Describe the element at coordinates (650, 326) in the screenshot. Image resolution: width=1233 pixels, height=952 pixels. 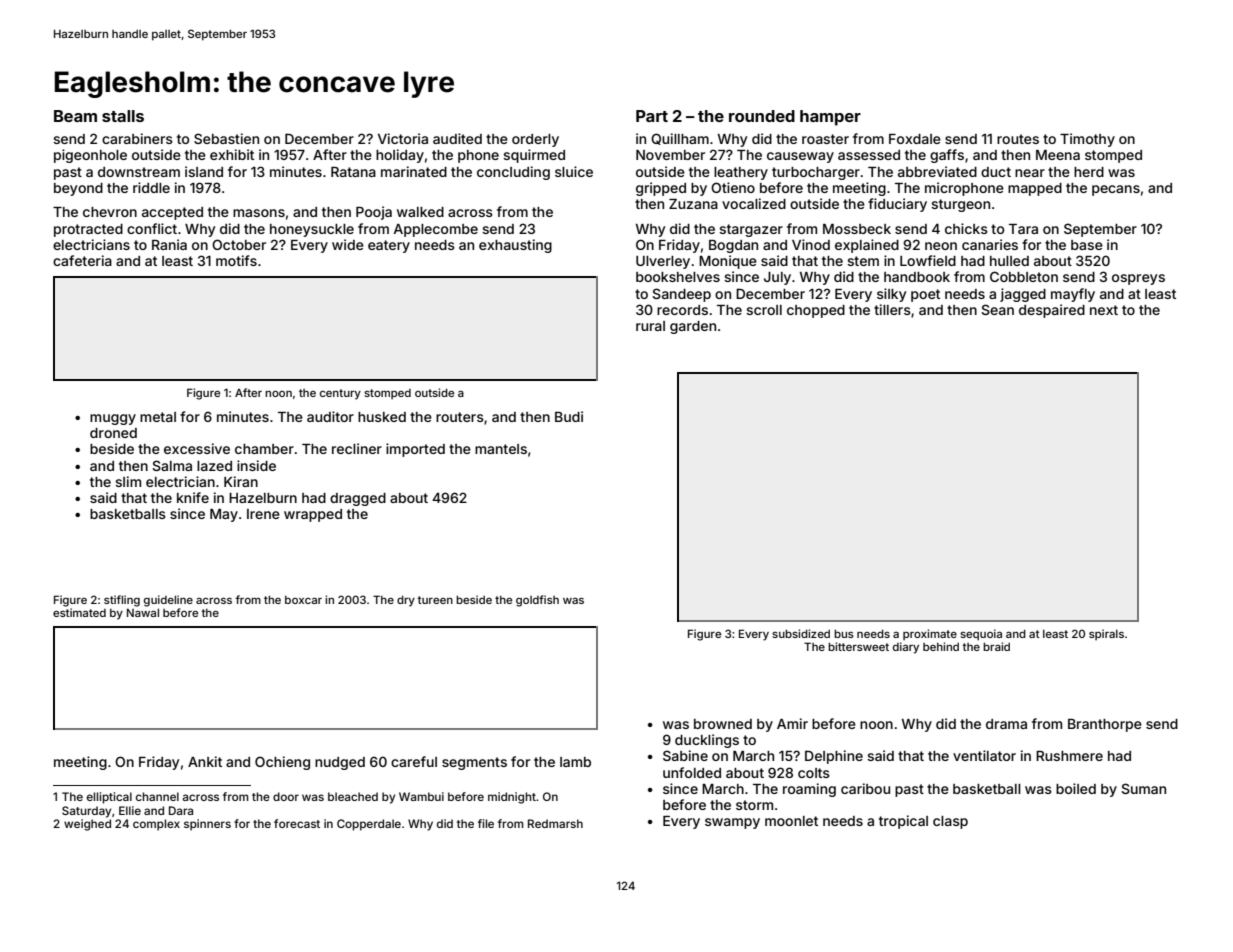
I see `rural` at that location.
